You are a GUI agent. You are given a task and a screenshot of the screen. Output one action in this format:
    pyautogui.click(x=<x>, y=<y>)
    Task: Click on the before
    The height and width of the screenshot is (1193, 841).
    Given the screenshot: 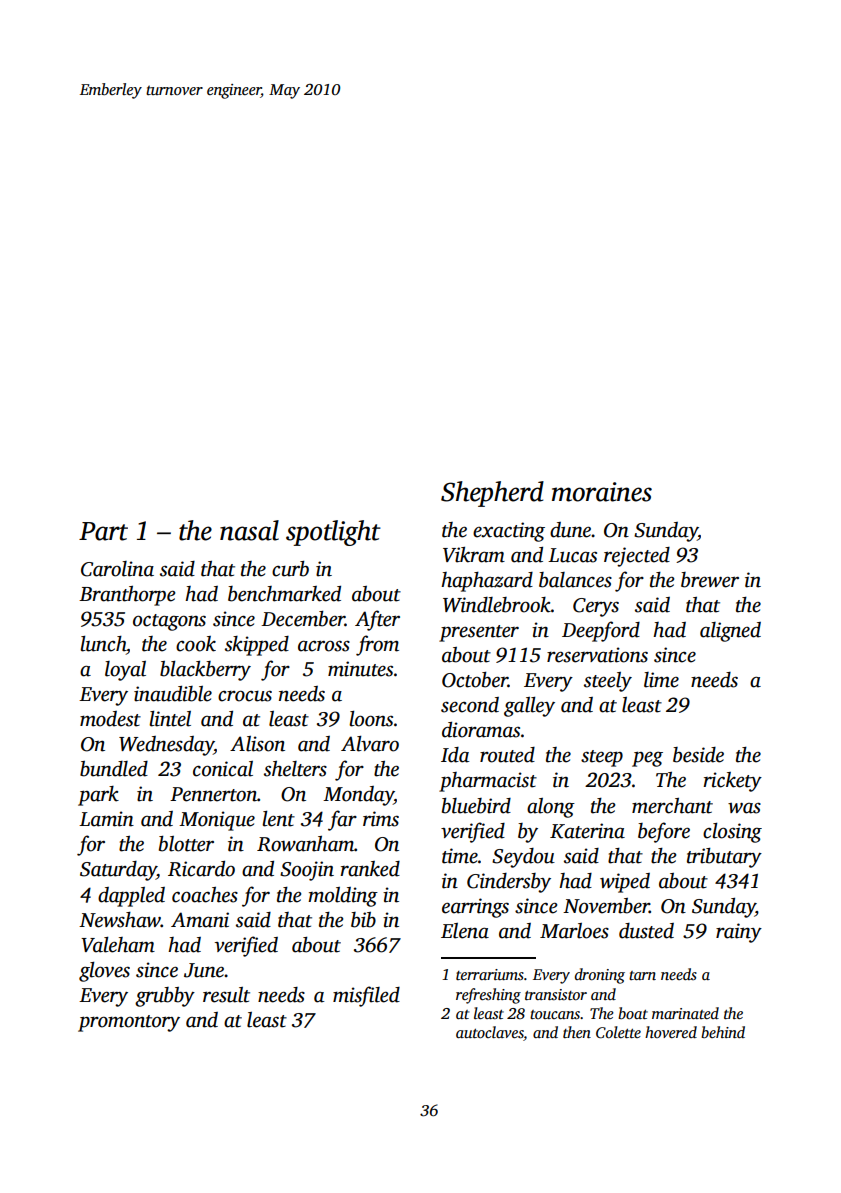 What is the action you would take?
    pyautogui.click(x=664, y=832)
